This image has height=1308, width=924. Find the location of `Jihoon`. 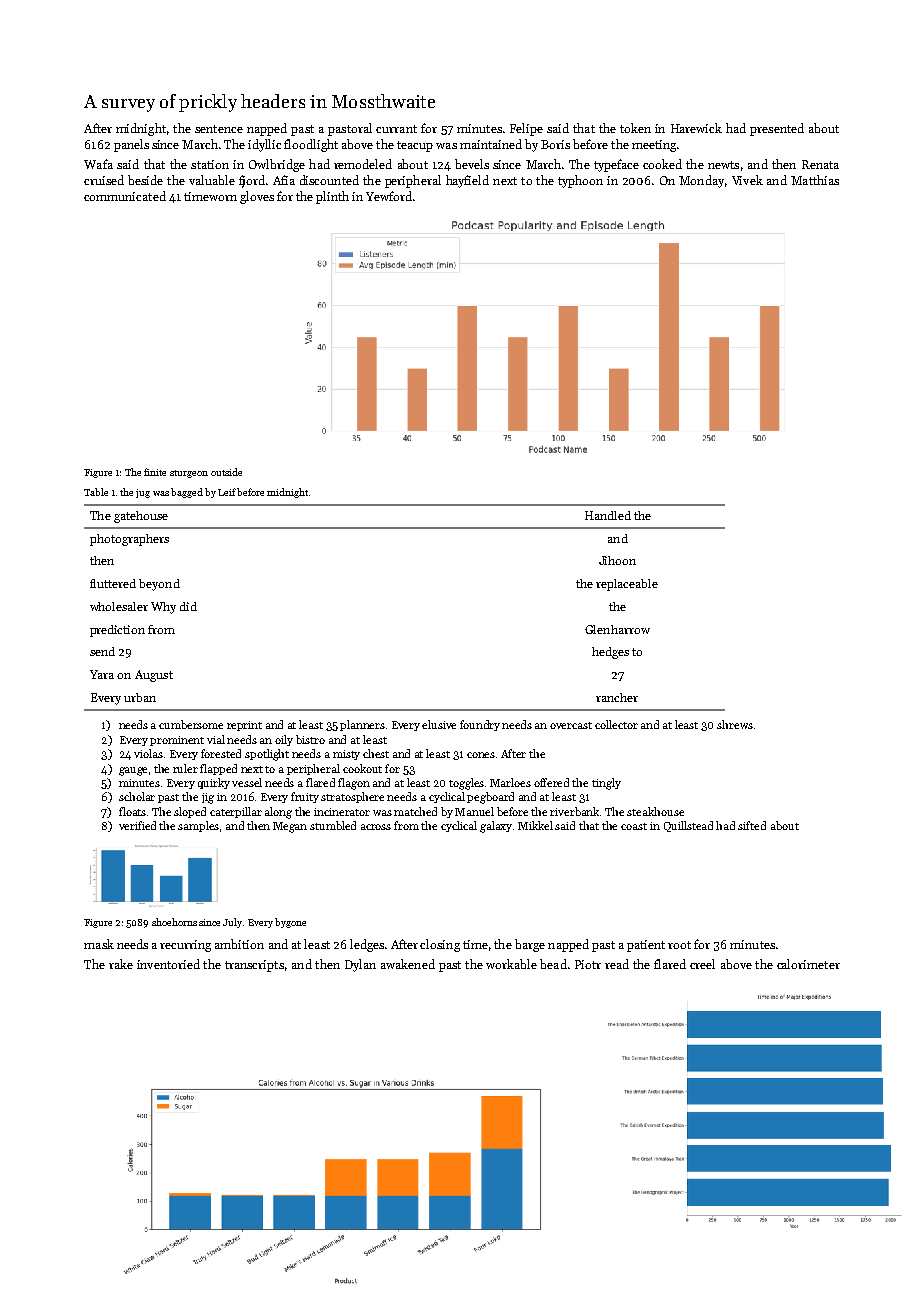

Jihoon is located at coordinates (617, 560).
